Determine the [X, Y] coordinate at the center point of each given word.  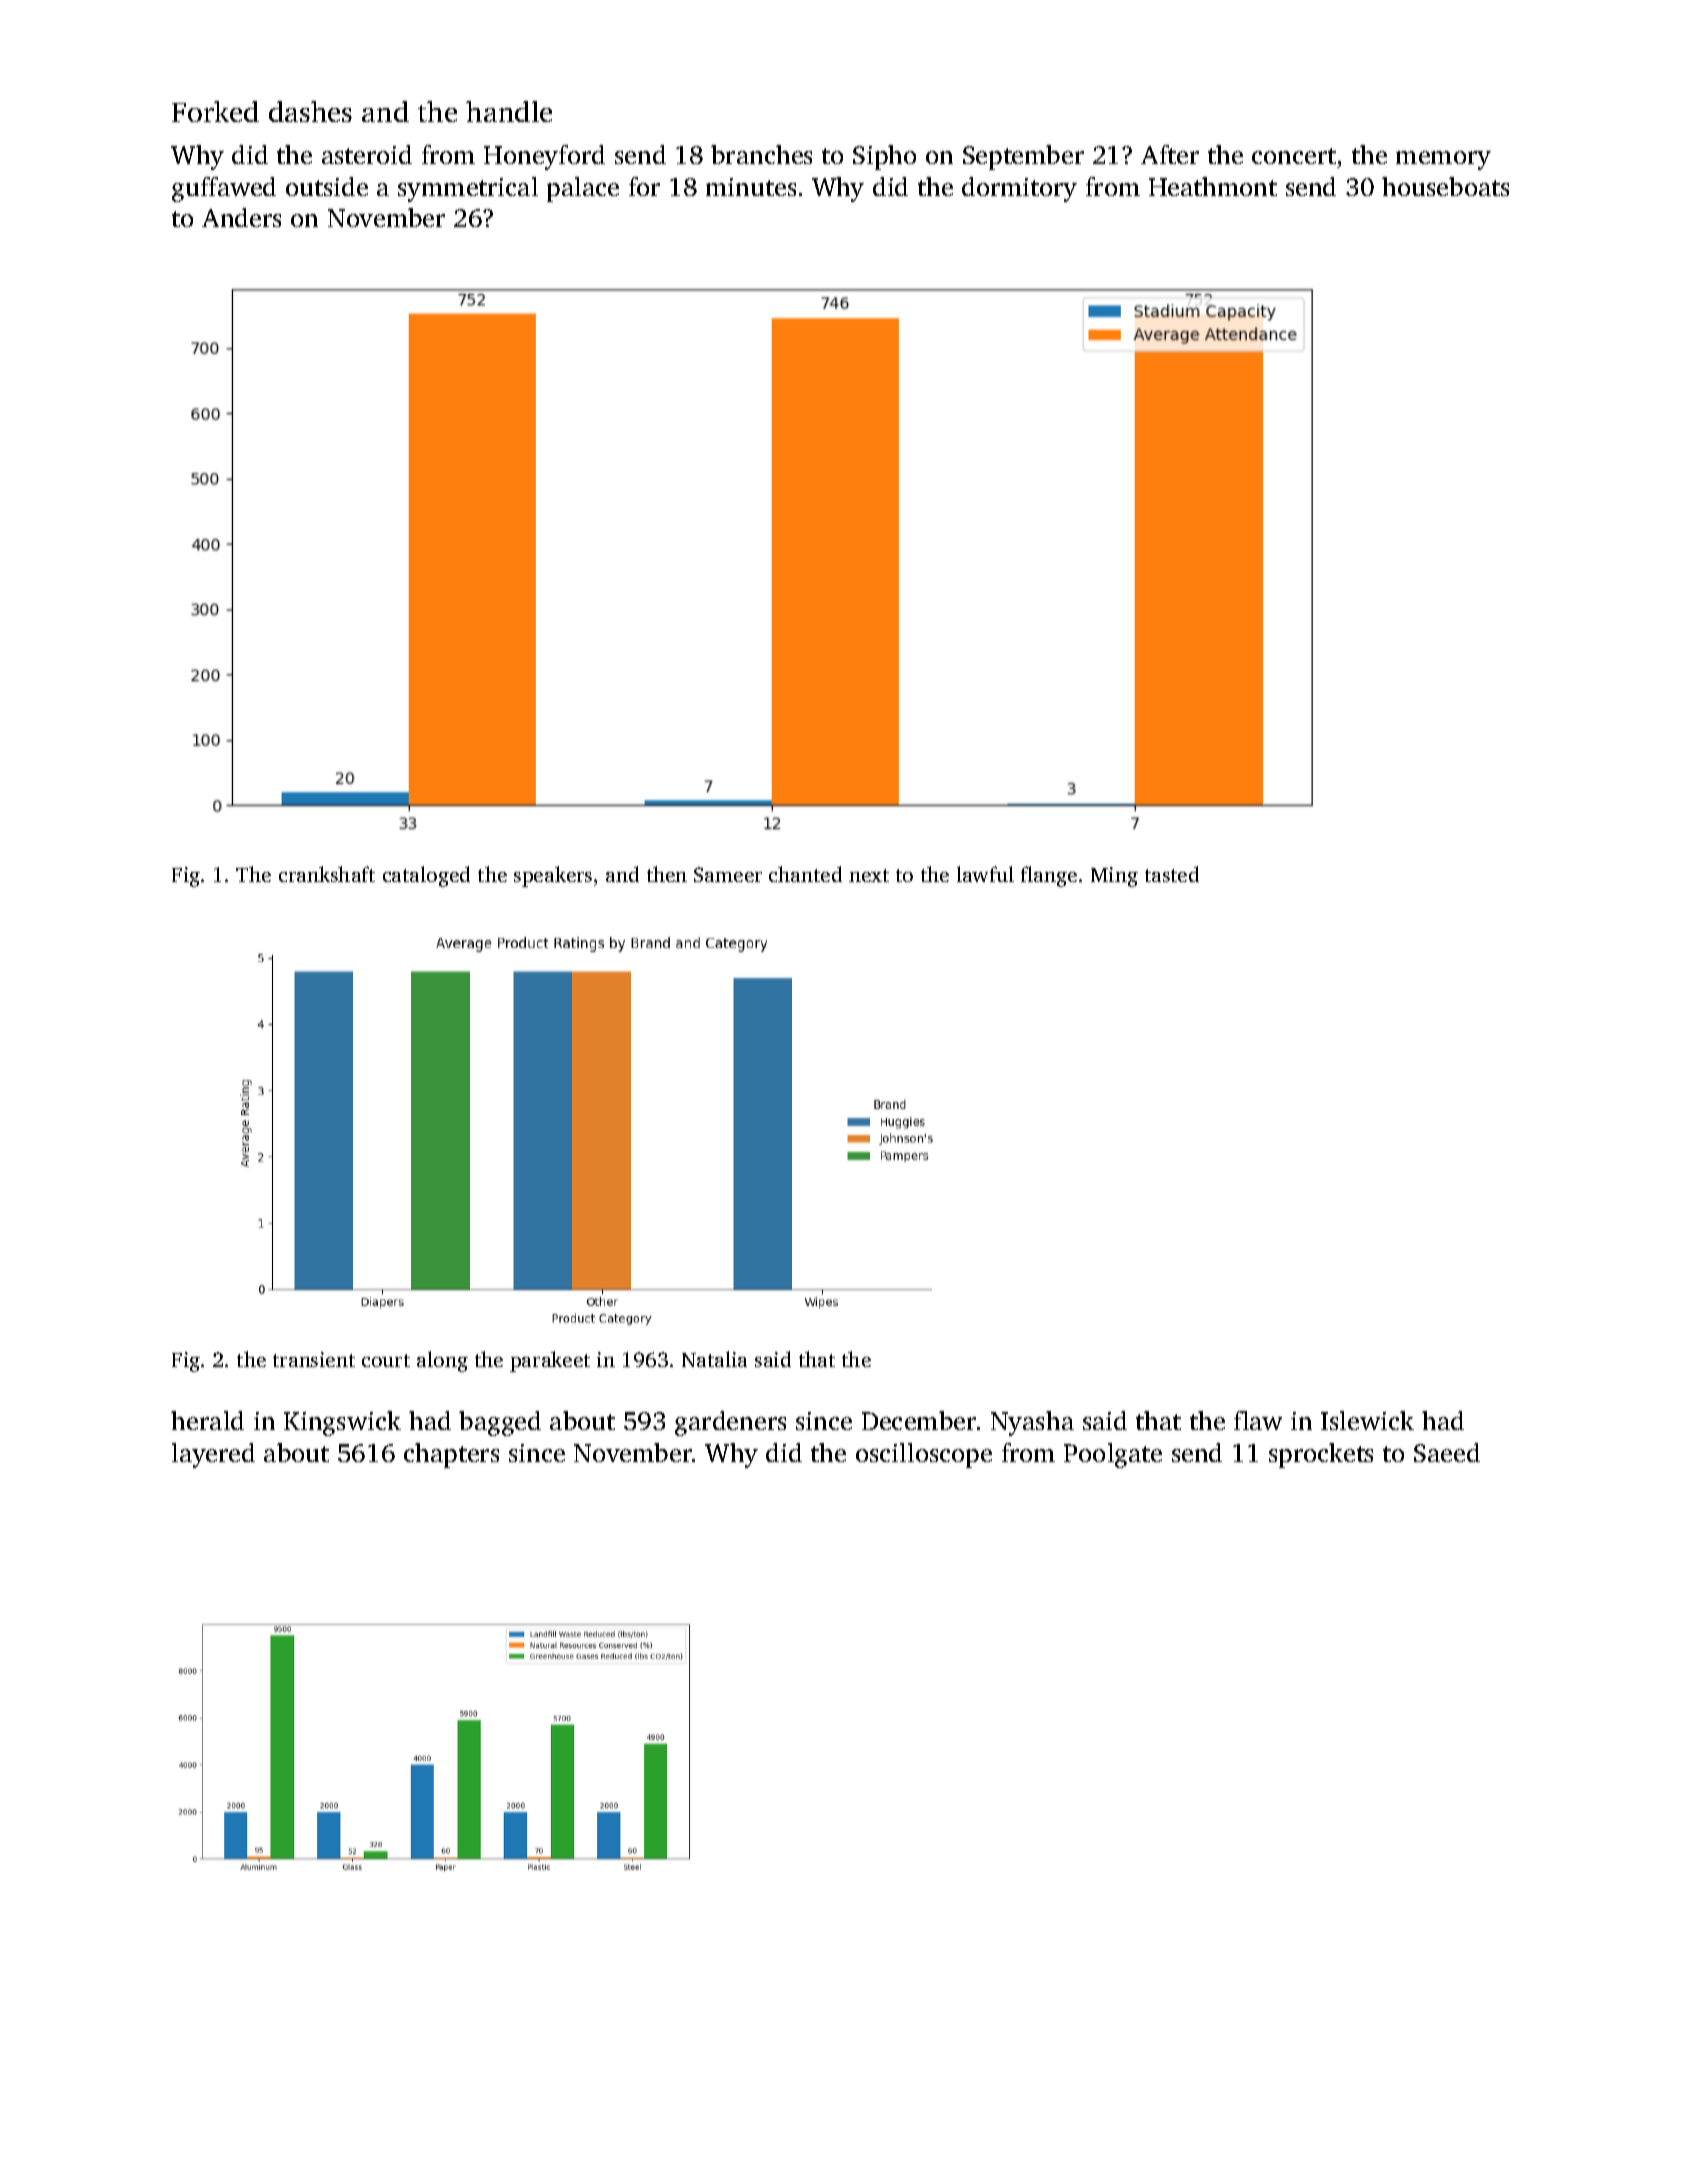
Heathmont [1213, 186]
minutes [751, 187]
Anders [241, 217]
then [667, 874]
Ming [1114, 877]
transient [314, 1359]
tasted [1172, 874]
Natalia [714, 1359]
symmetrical [468, 189]
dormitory [1019, 189]
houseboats [1445, 186]
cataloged [426, 876]
